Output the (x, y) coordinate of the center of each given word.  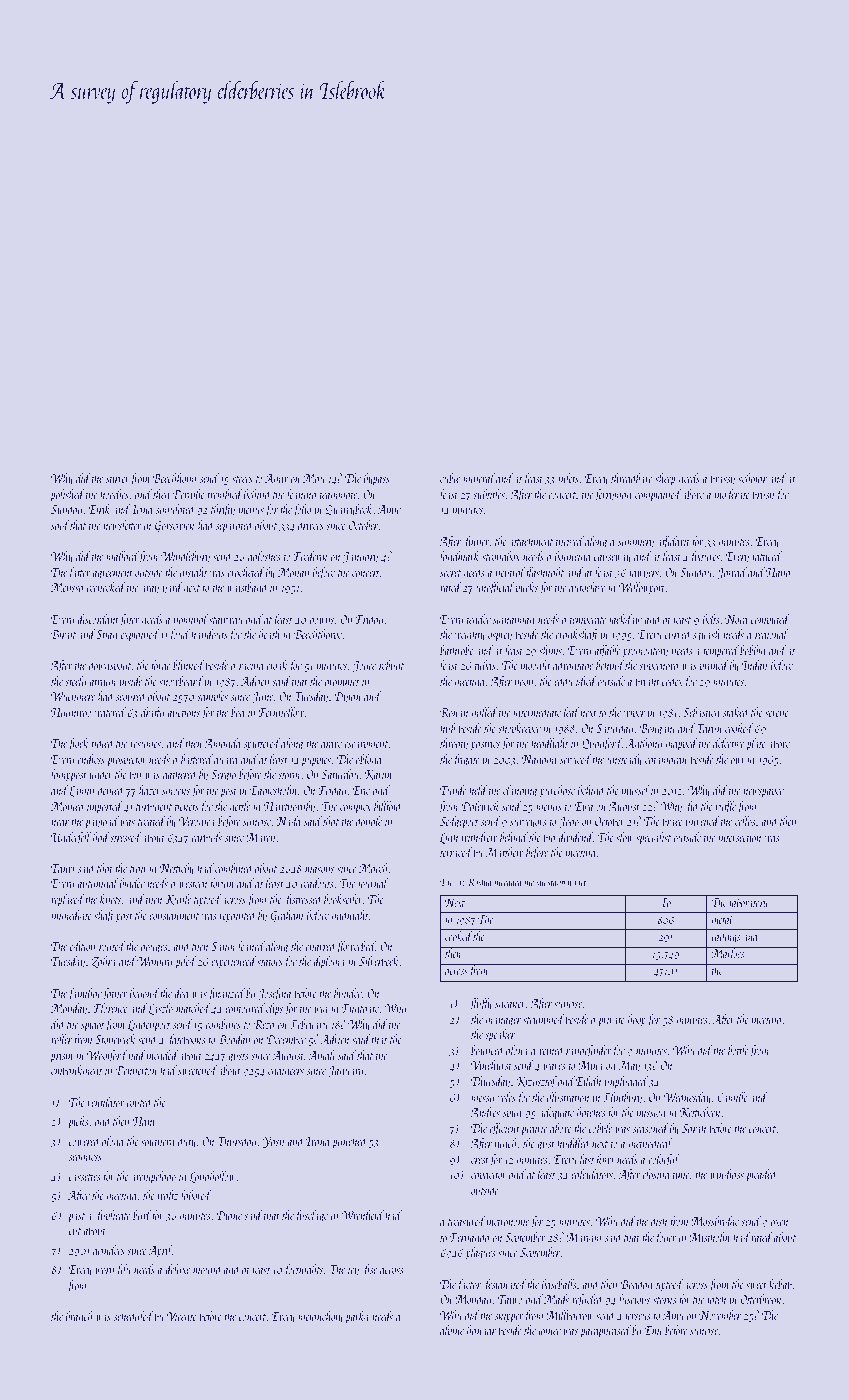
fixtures (705, 557)
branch (79, 1316)
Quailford (602, 744)
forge (159, 666)
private (611, 1021)
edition (82, 946)
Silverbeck (378, 961)
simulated (176, 509)
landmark (460, 556)
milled (485, 712)
